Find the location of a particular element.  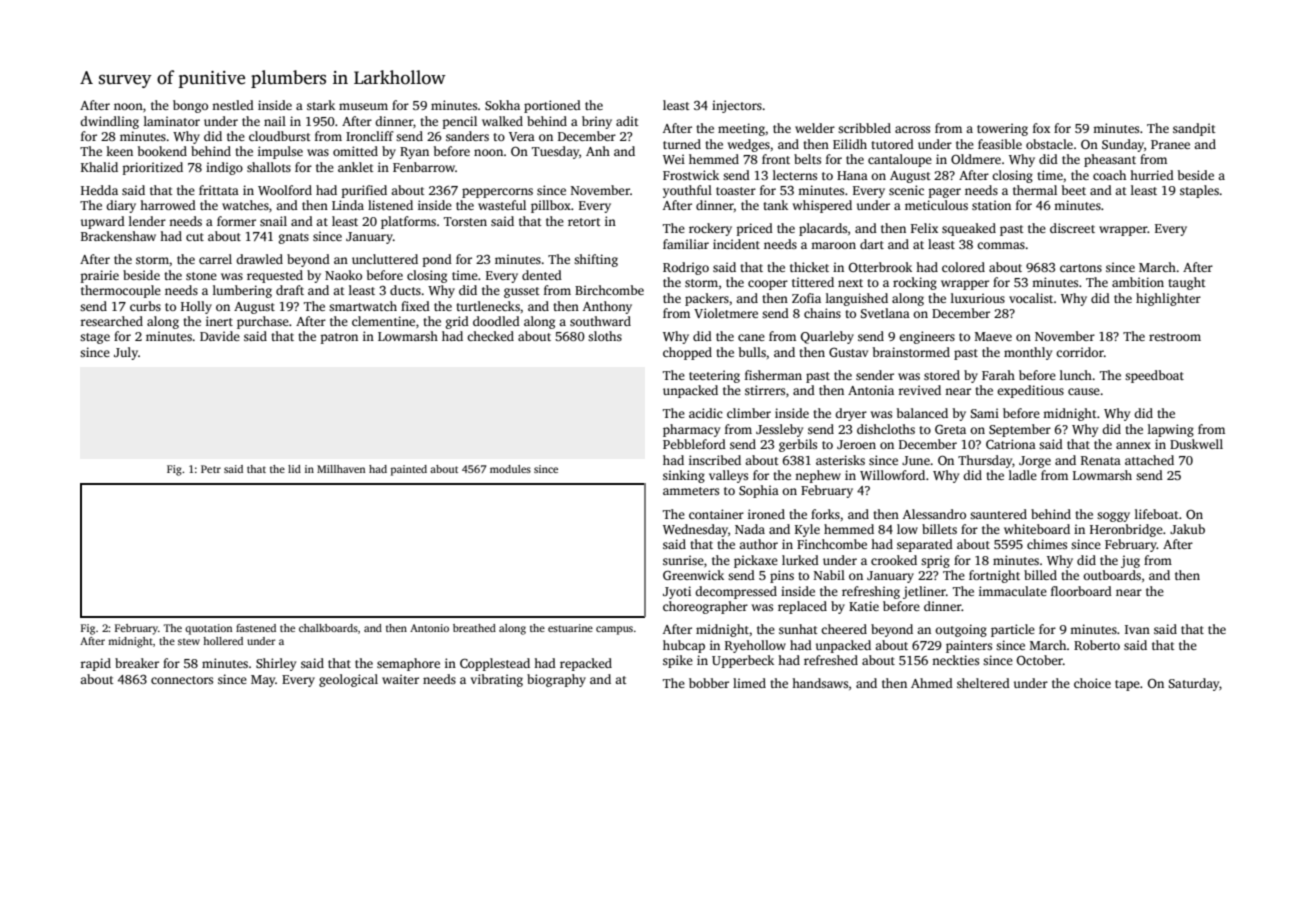

station is located at coordinates (991, 205).
